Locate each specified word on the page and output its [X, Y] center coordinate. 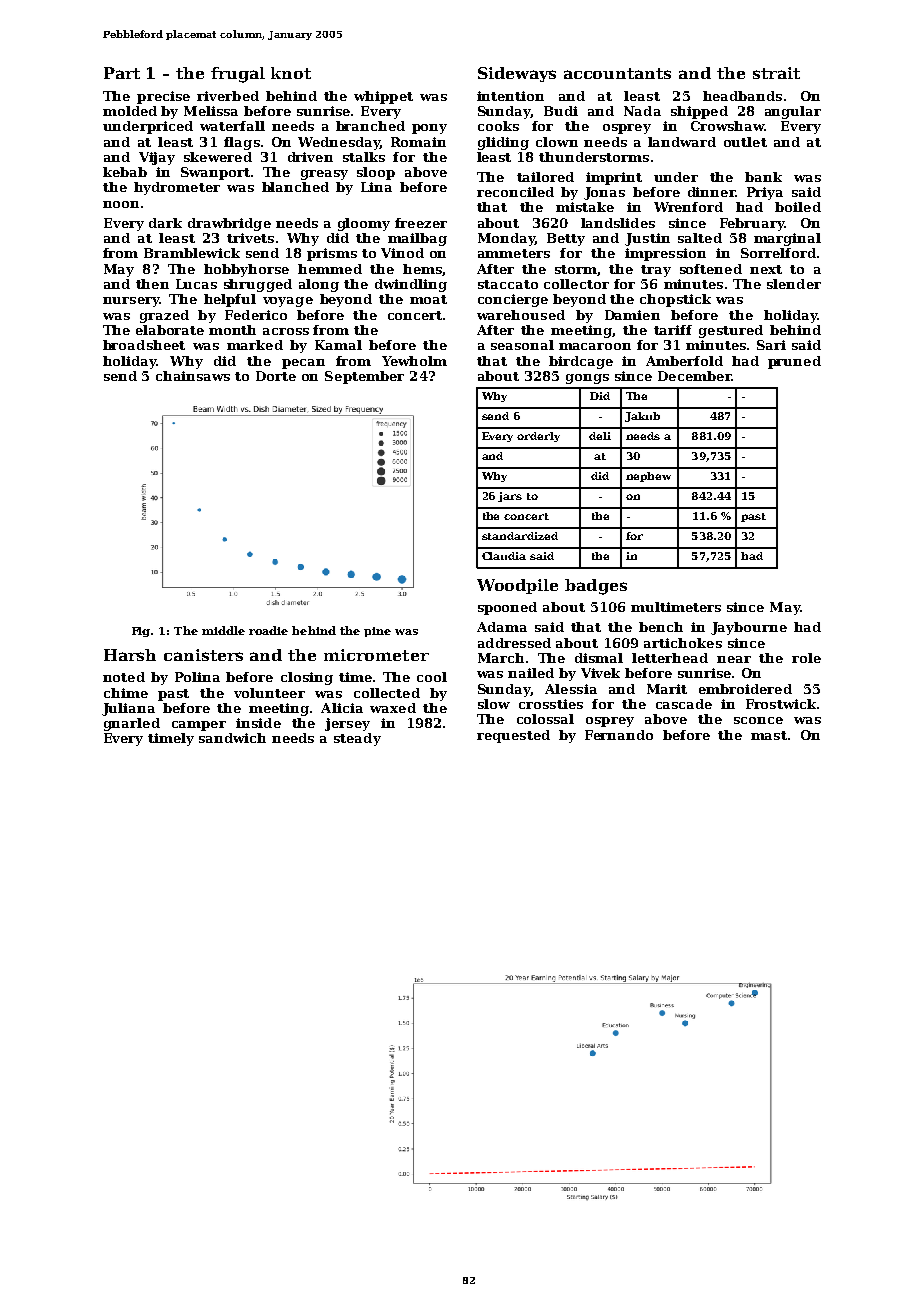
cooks [498, 126]
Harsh [130, 655]
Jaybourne [749, 628]
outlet [745, 142]
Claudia [504, 556]
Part [122, 73]
